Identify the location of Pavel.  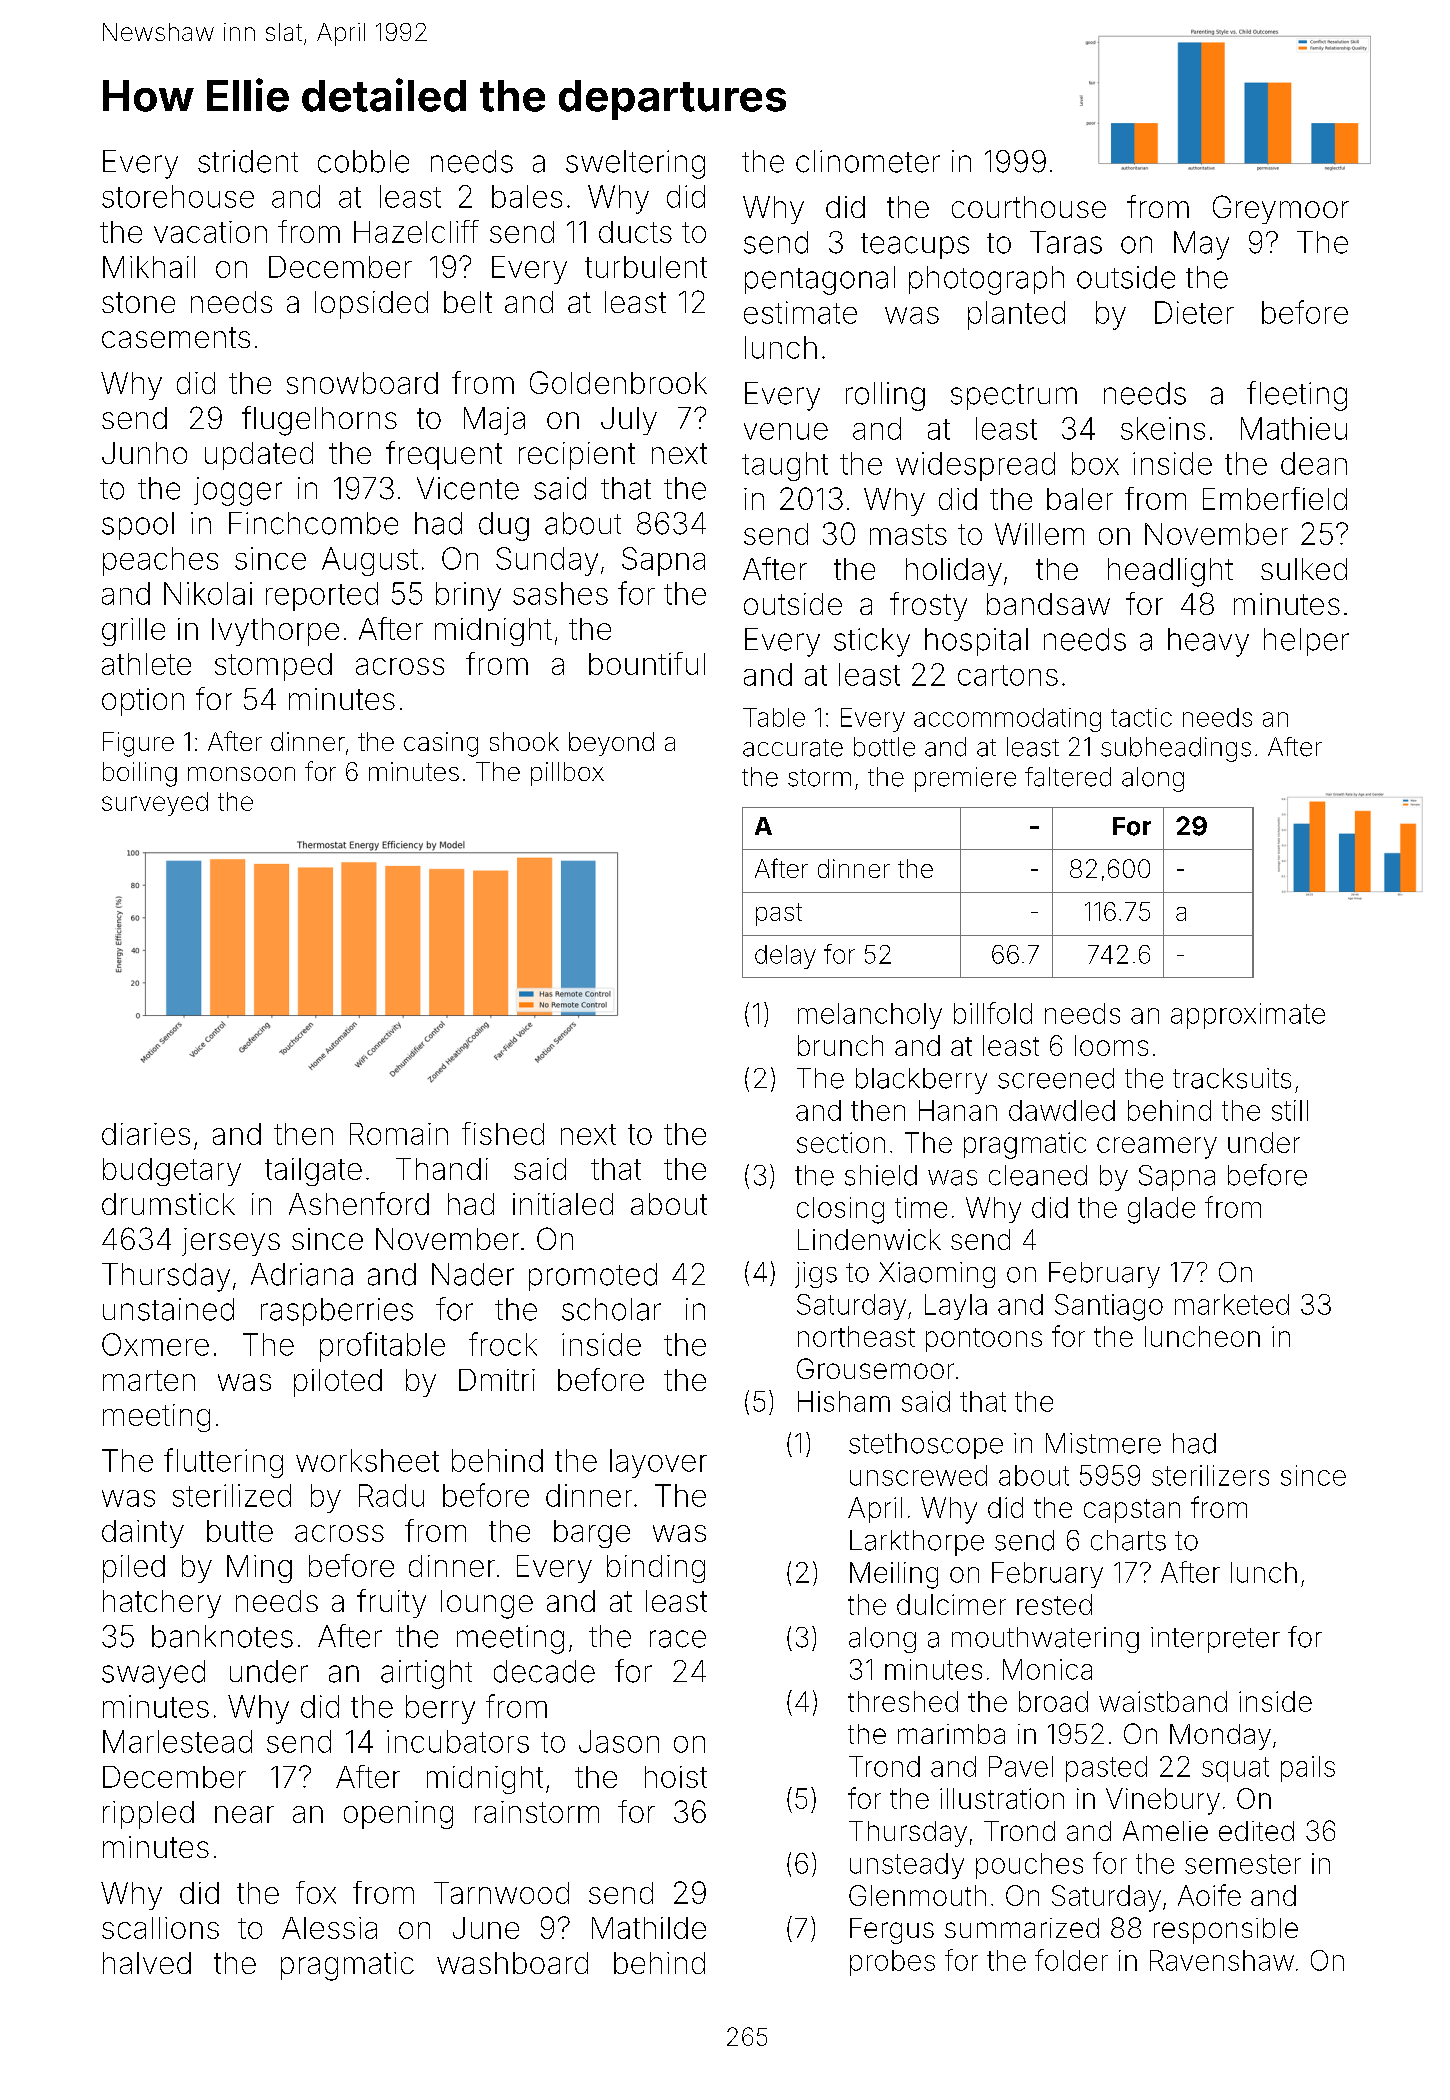
(1021, 1766).
